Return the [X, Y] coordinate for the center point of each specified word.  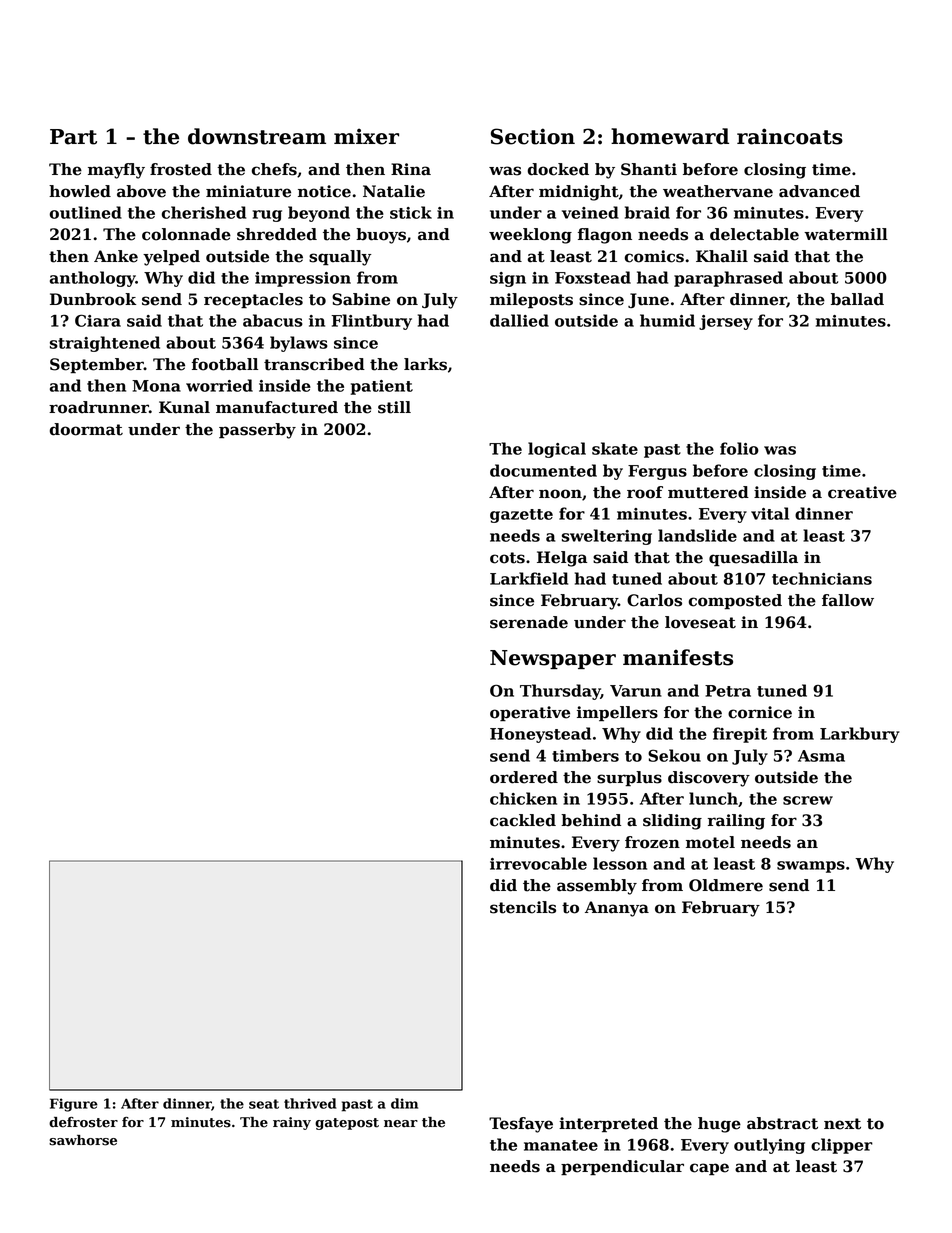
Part [73, 137]
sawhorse [83, 1140]
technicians [822, 578]
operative [530, 714]
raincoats [790, 136]
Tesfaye [521, 1125]
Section [533, 136]
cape [709, 1169]
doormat [86, 429]
